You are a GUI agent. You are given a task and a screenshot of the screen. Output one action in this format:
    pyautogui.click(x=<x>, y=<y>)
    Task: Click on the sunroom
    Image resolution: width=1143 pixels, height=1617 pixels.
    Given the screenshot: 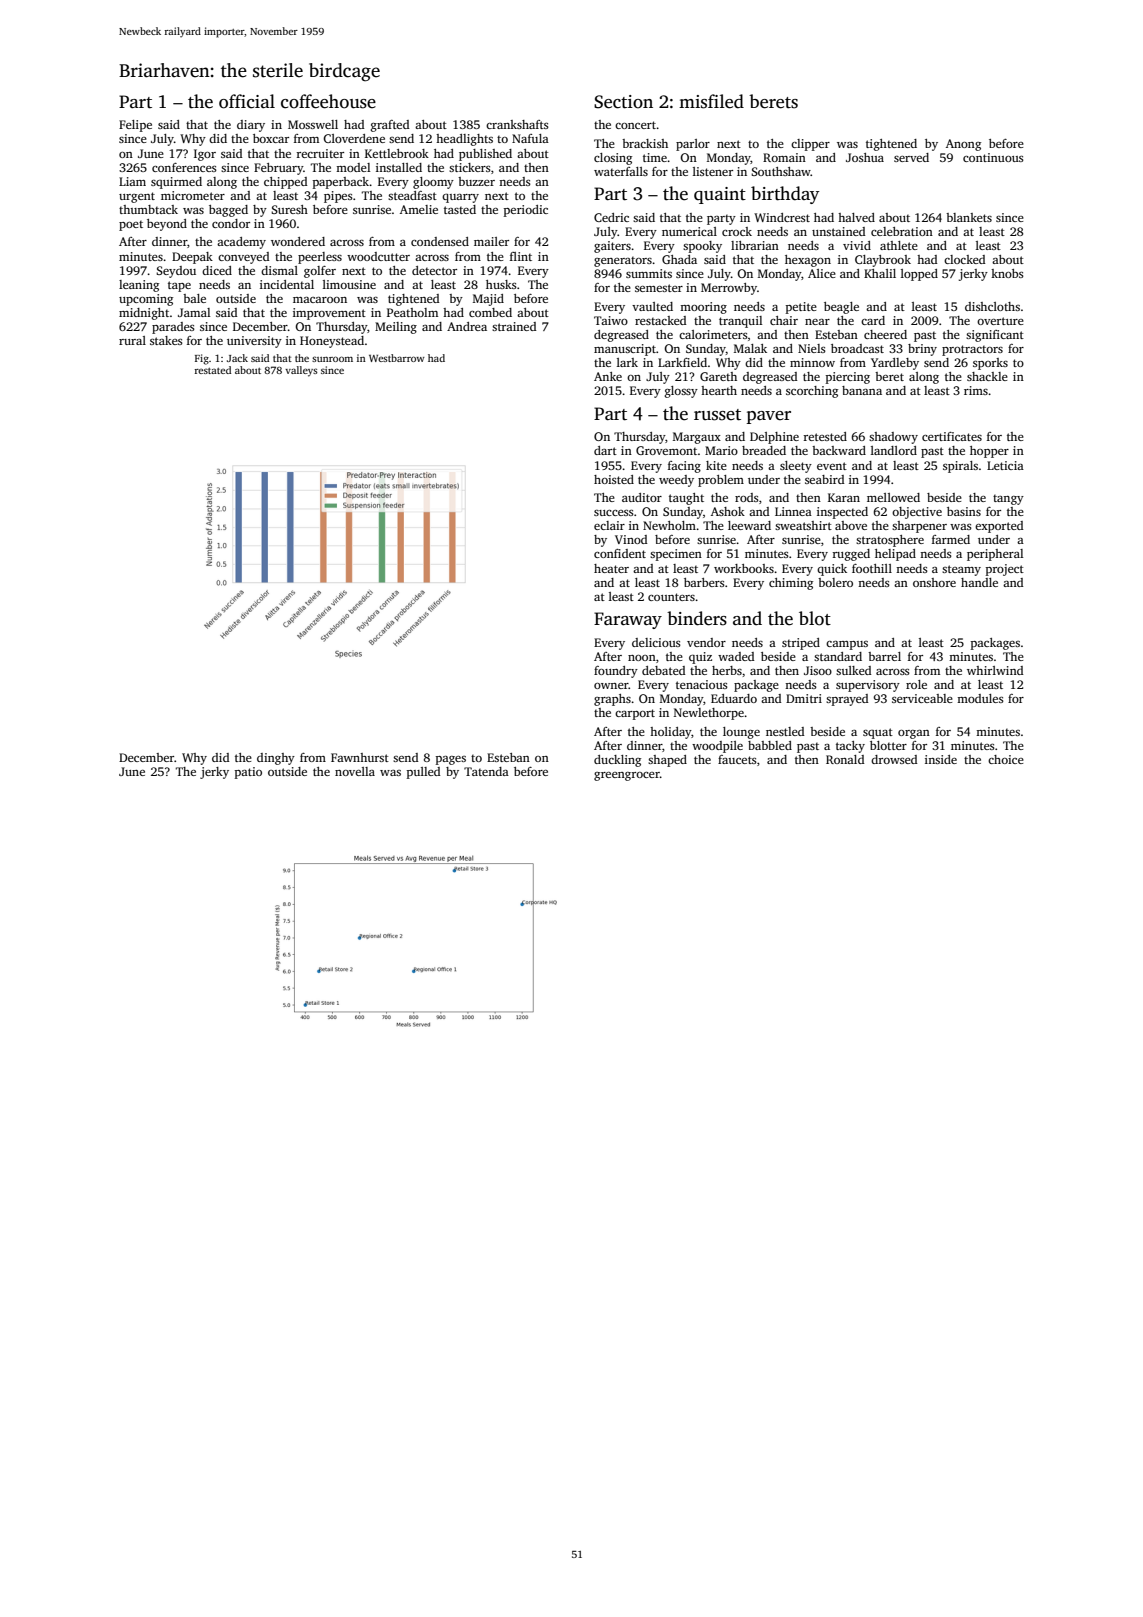 What is the action you would take?
    pyautogui.click(x=332, y=359)
